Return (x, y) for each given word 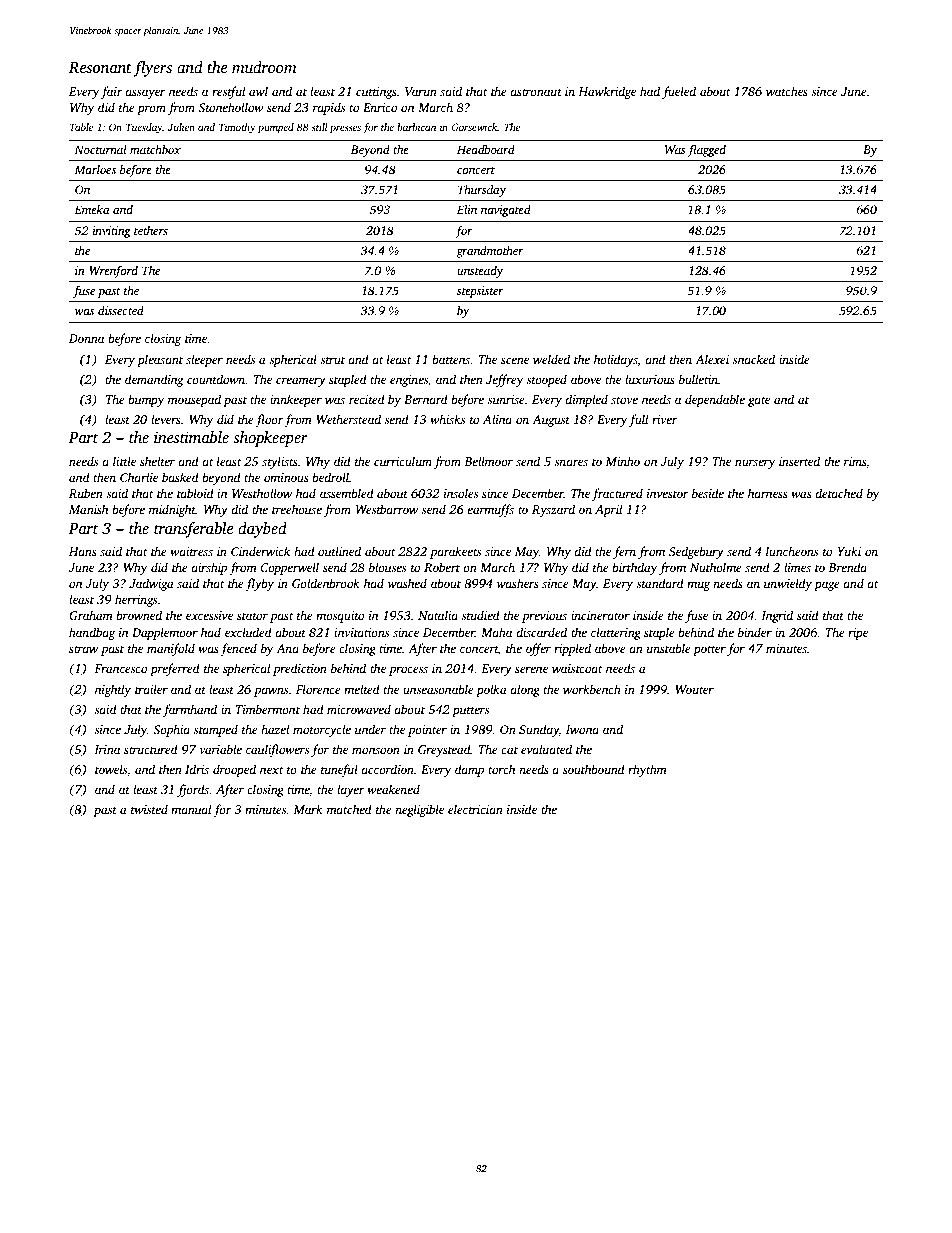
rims (855, 461)
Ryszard (553, 510)
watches (787, 91)
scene (515, 360)
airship (209, 568)
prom (151, 110)
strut (332, 360)
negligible (419, 810)
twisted (149, 809)
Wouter (694, 689)
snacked (753, 359)
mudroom (264, 67)
